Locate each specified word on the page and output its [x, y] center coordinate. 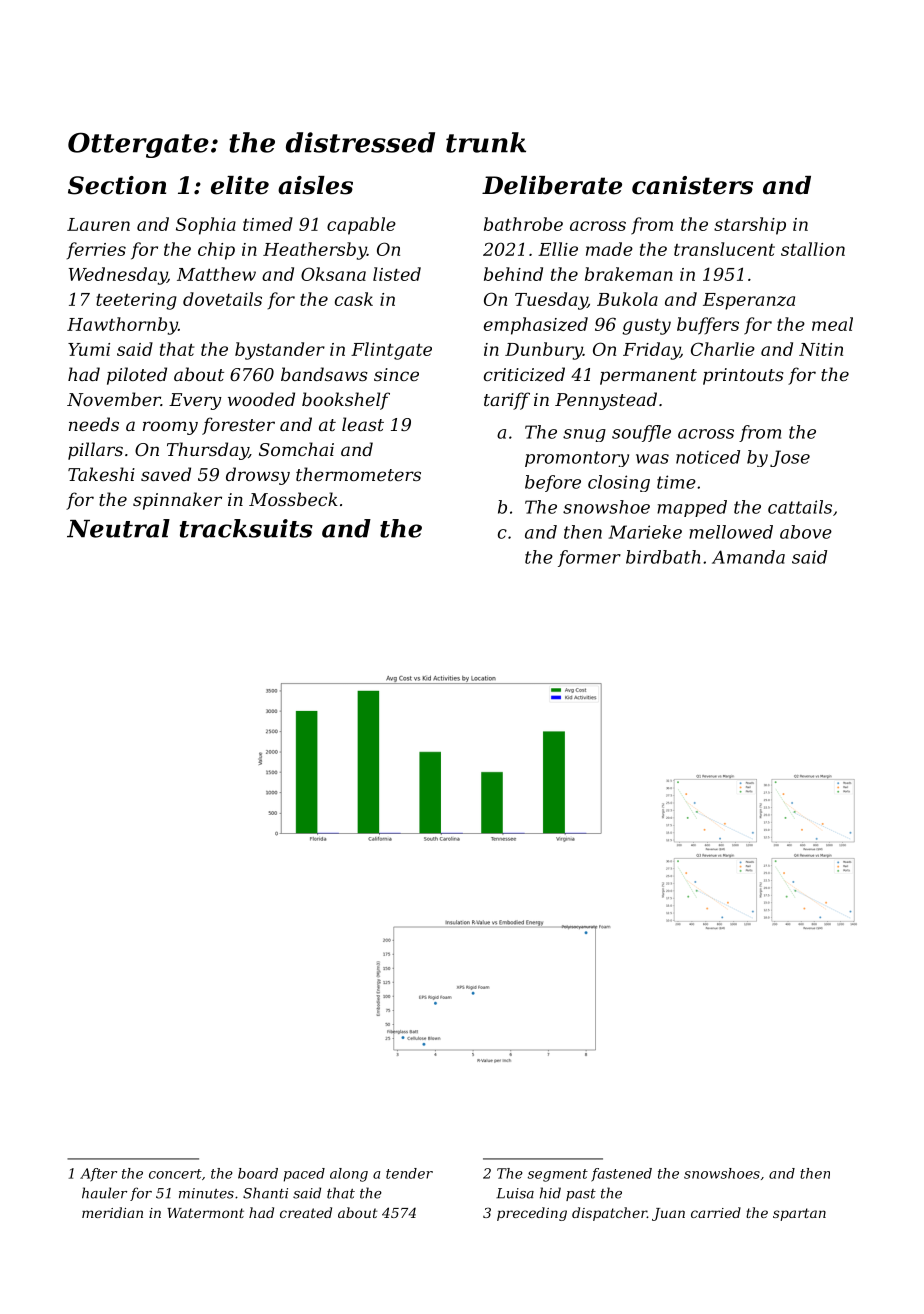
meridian [112, 1212]
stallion [813, 249]
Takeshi [101, 474]
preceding [532, 1214]
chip [216, 251]
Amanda [748, 557]
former [589, 558]
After [98, 1175]
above [806, 532]
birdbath [663, 557]
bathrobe [523, 224]
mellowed [731, 532]
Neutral [118, 528]
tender [409, 1173]
